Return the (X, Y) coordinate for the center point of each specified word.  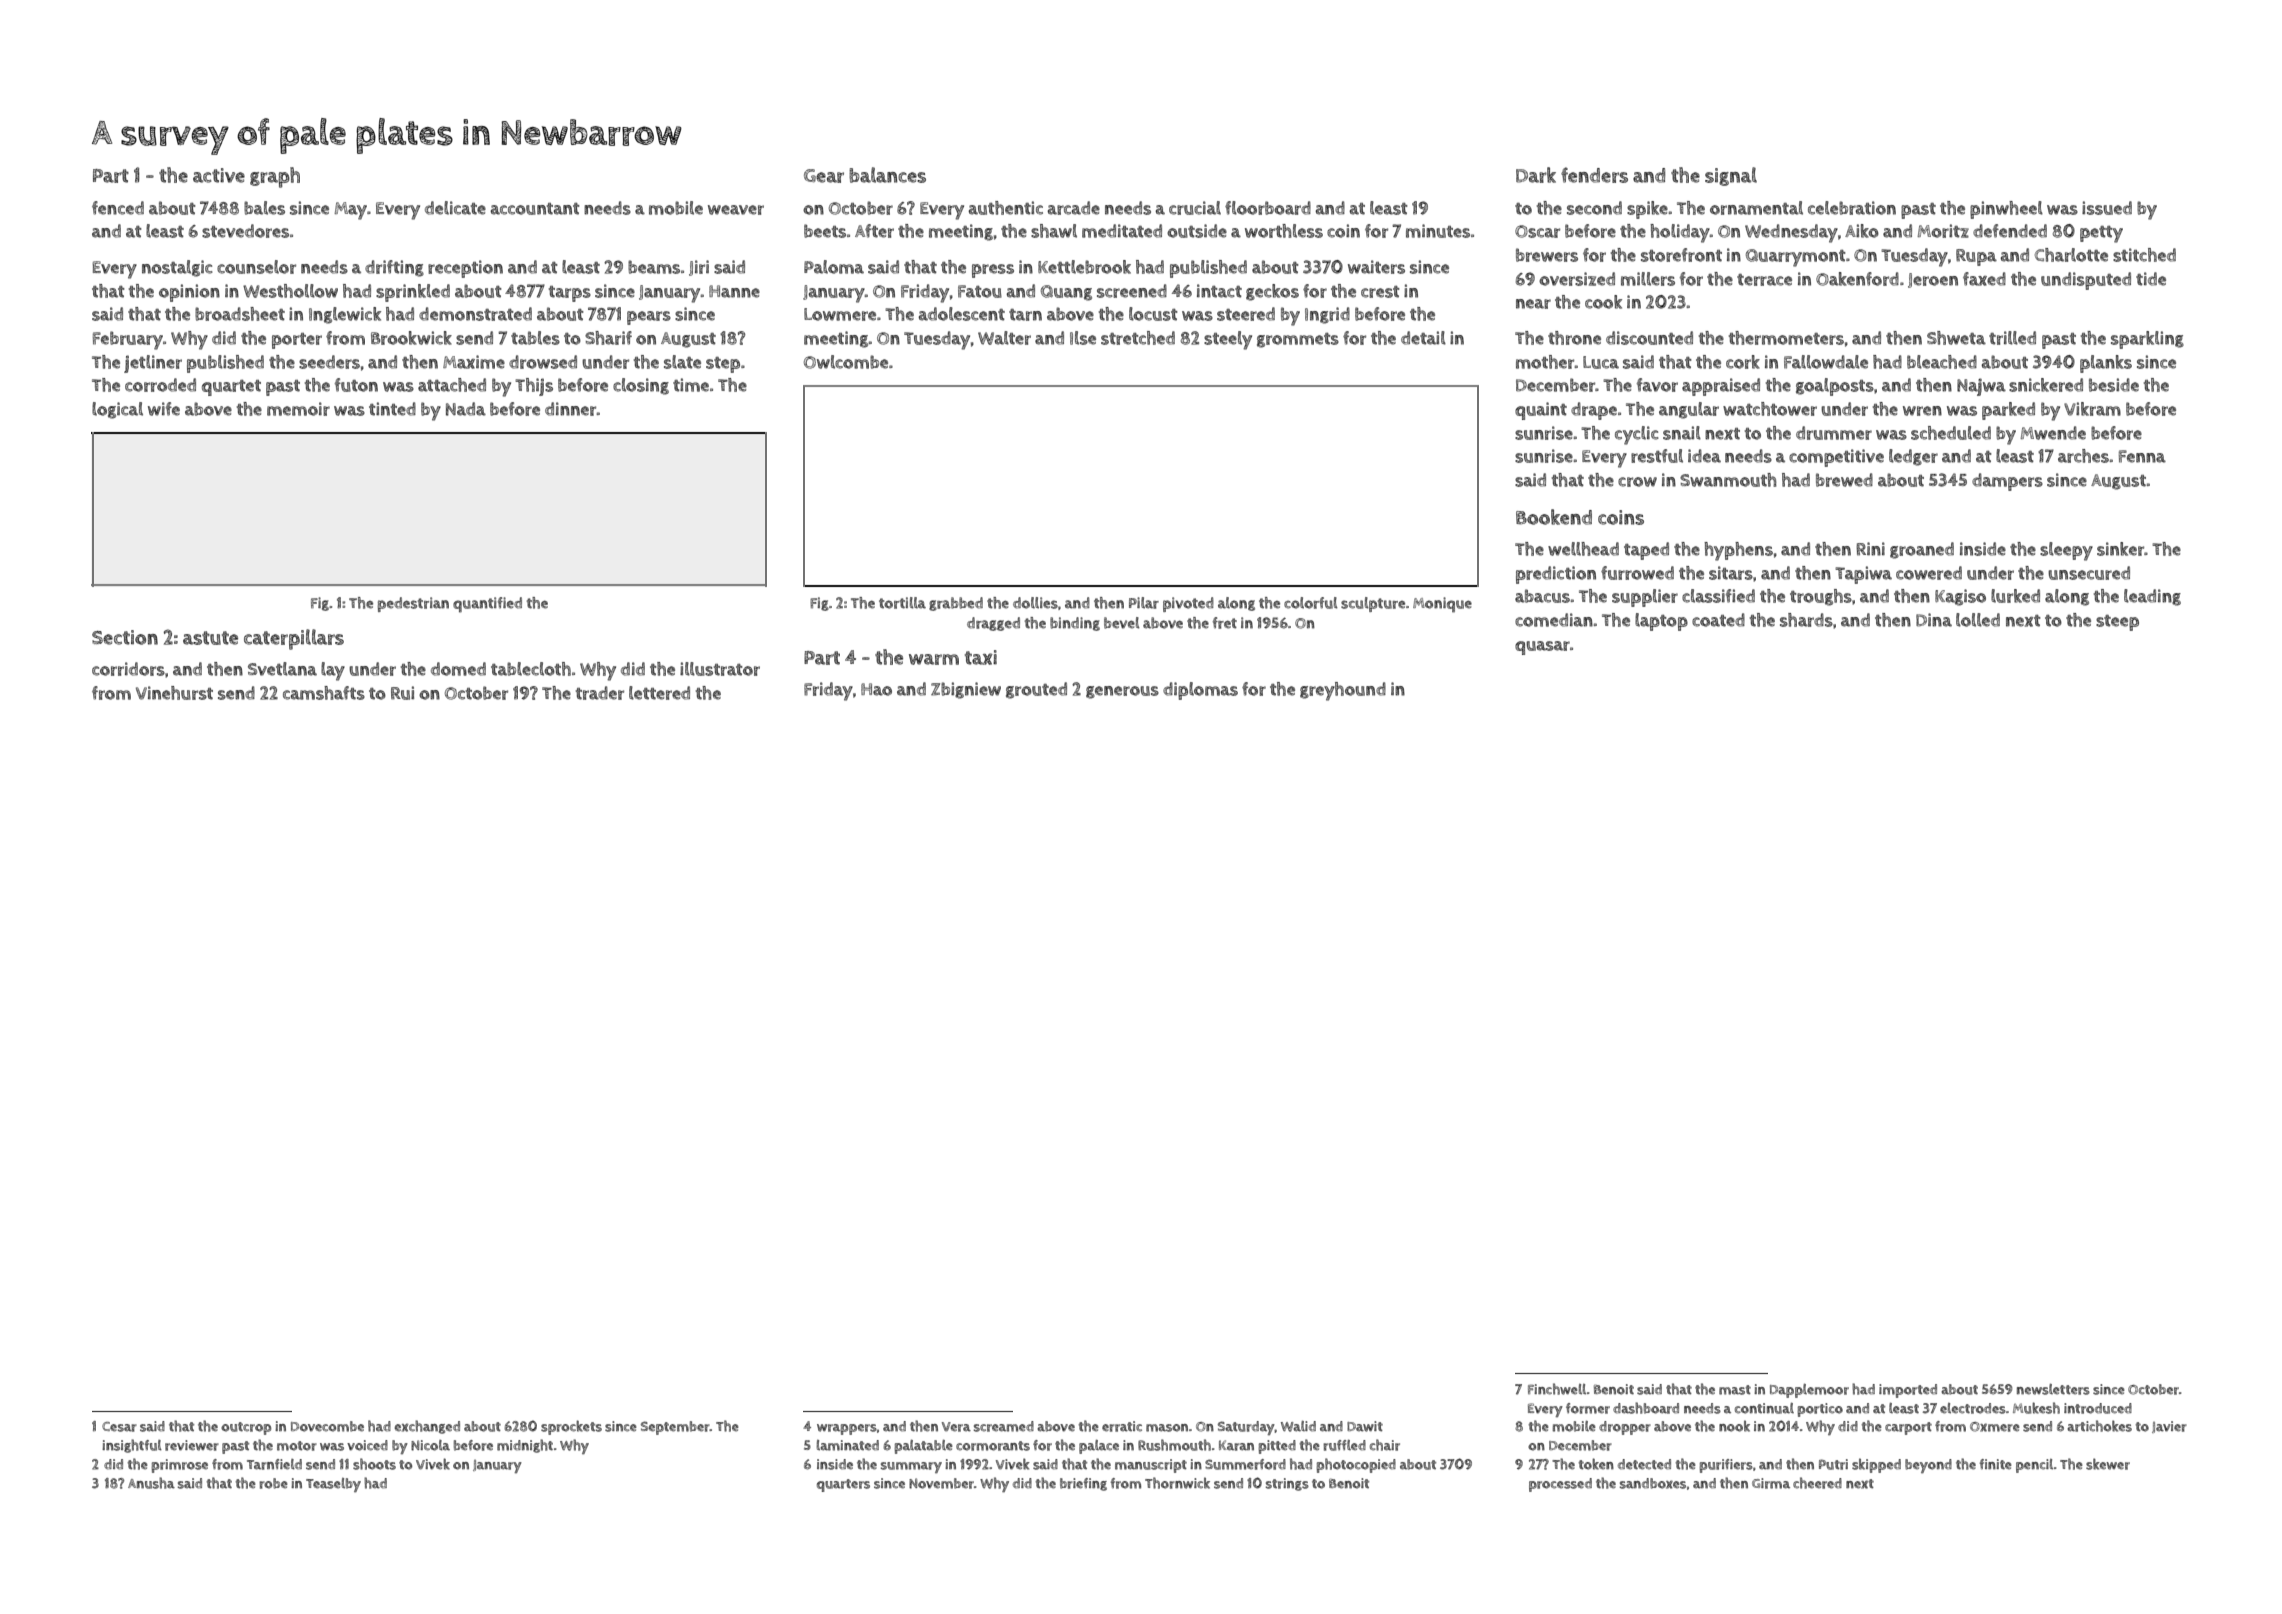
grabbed (956, 604)
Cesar (119, 1427)
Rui (402, 693)
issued (2107, 208)
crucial (1195, 208)
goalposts (1835, 387)
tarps (570, 294)
